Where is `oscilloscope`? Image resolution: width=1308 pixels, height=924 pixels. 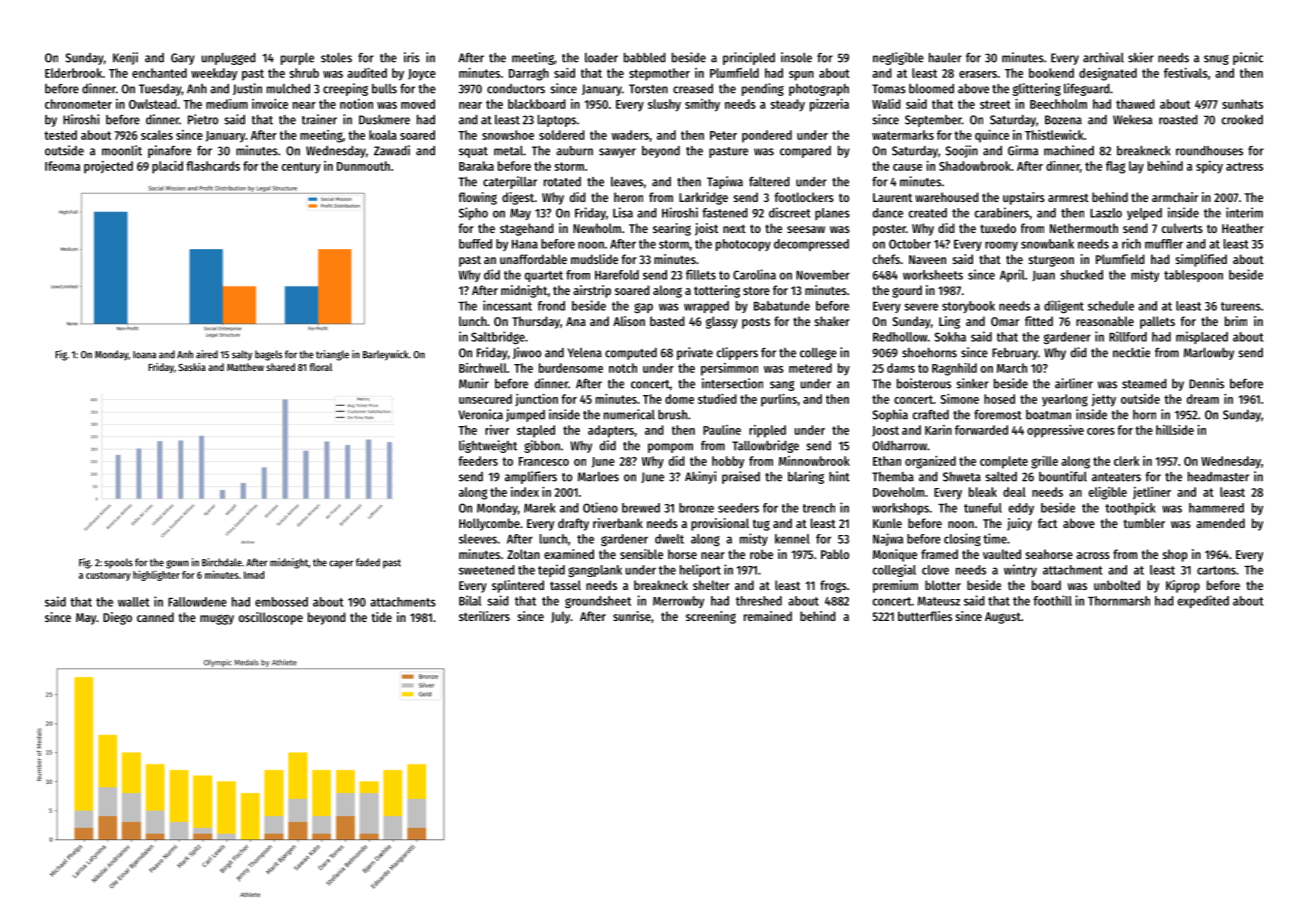 oscilloscope is located at coordinates (271, 618).
